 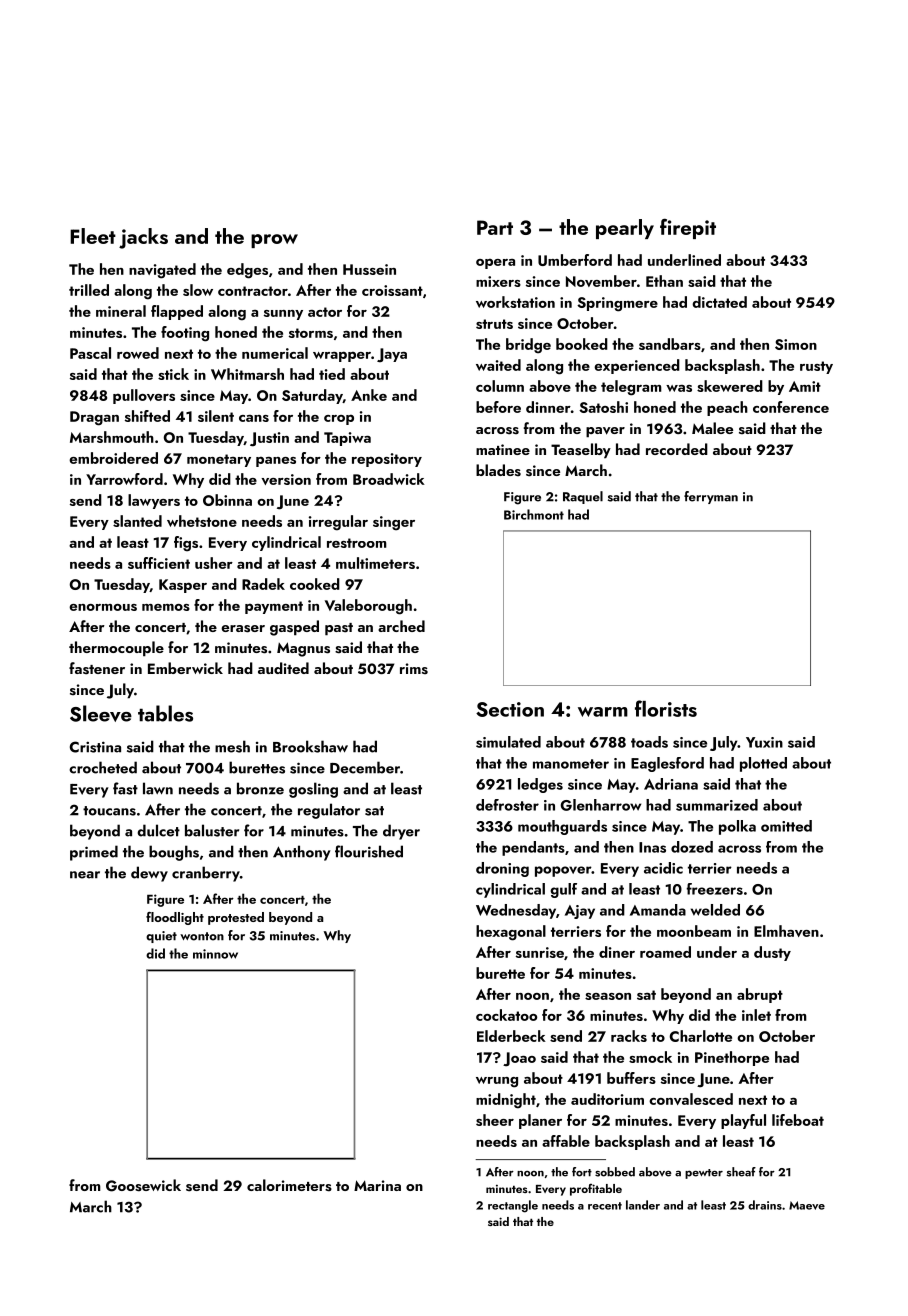 What do you see at coordinates (617, 952) in the screenshot?
I see `diner` at bounding box center [617, 952].
